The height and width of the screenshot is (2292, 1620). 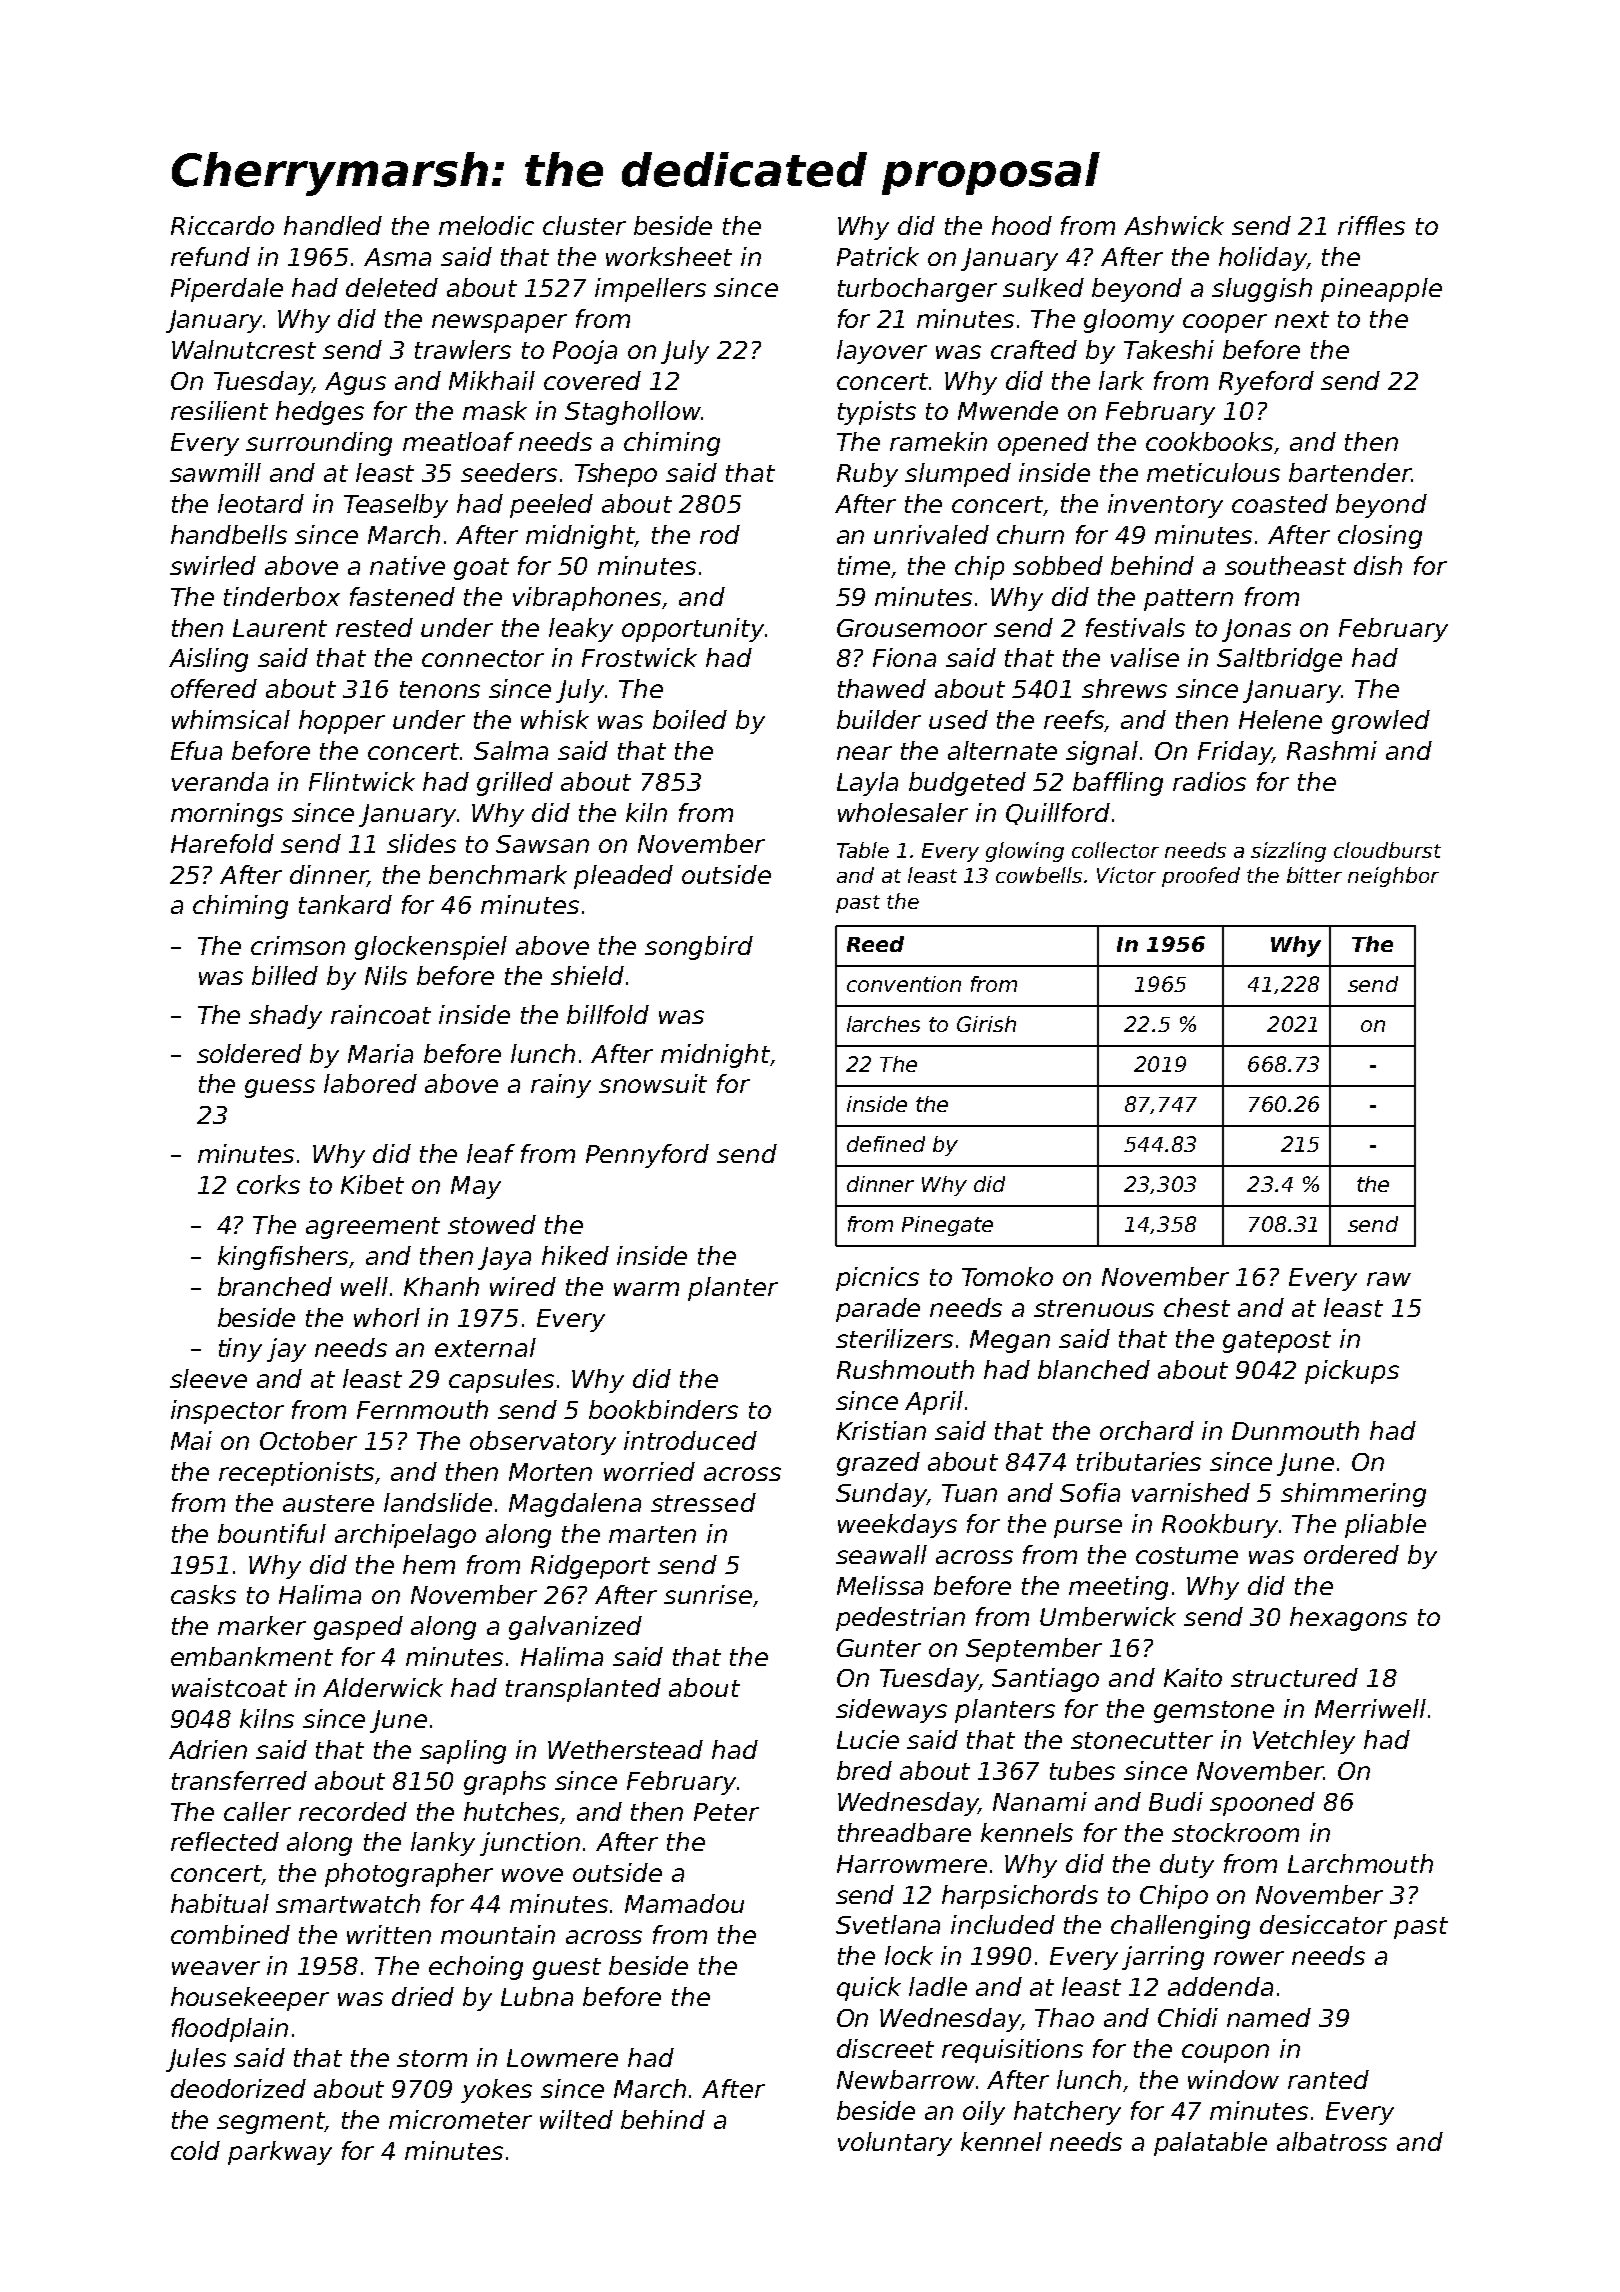 I want to click on wilted, so click(x=576, y=2119).
